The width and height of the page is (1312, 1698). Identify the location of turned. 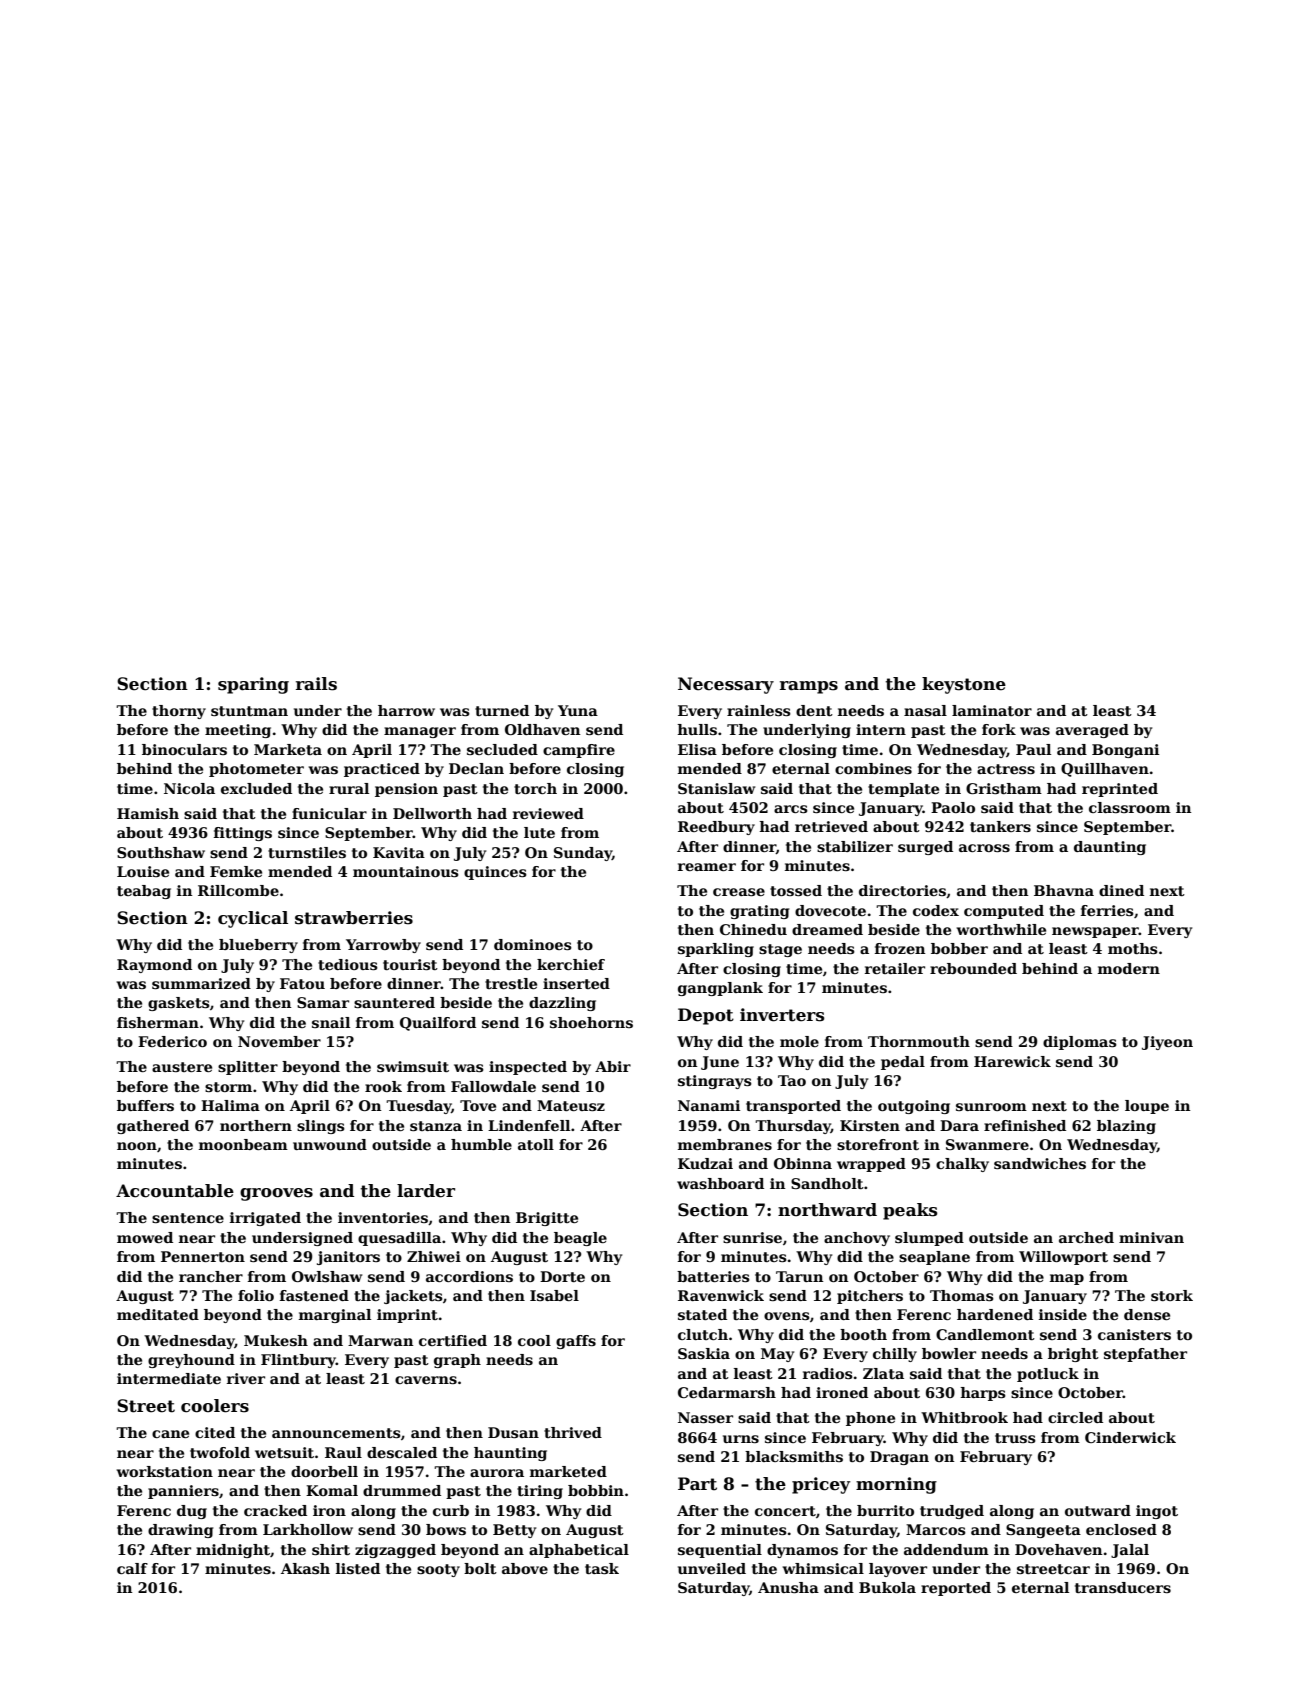
(502, 710).
